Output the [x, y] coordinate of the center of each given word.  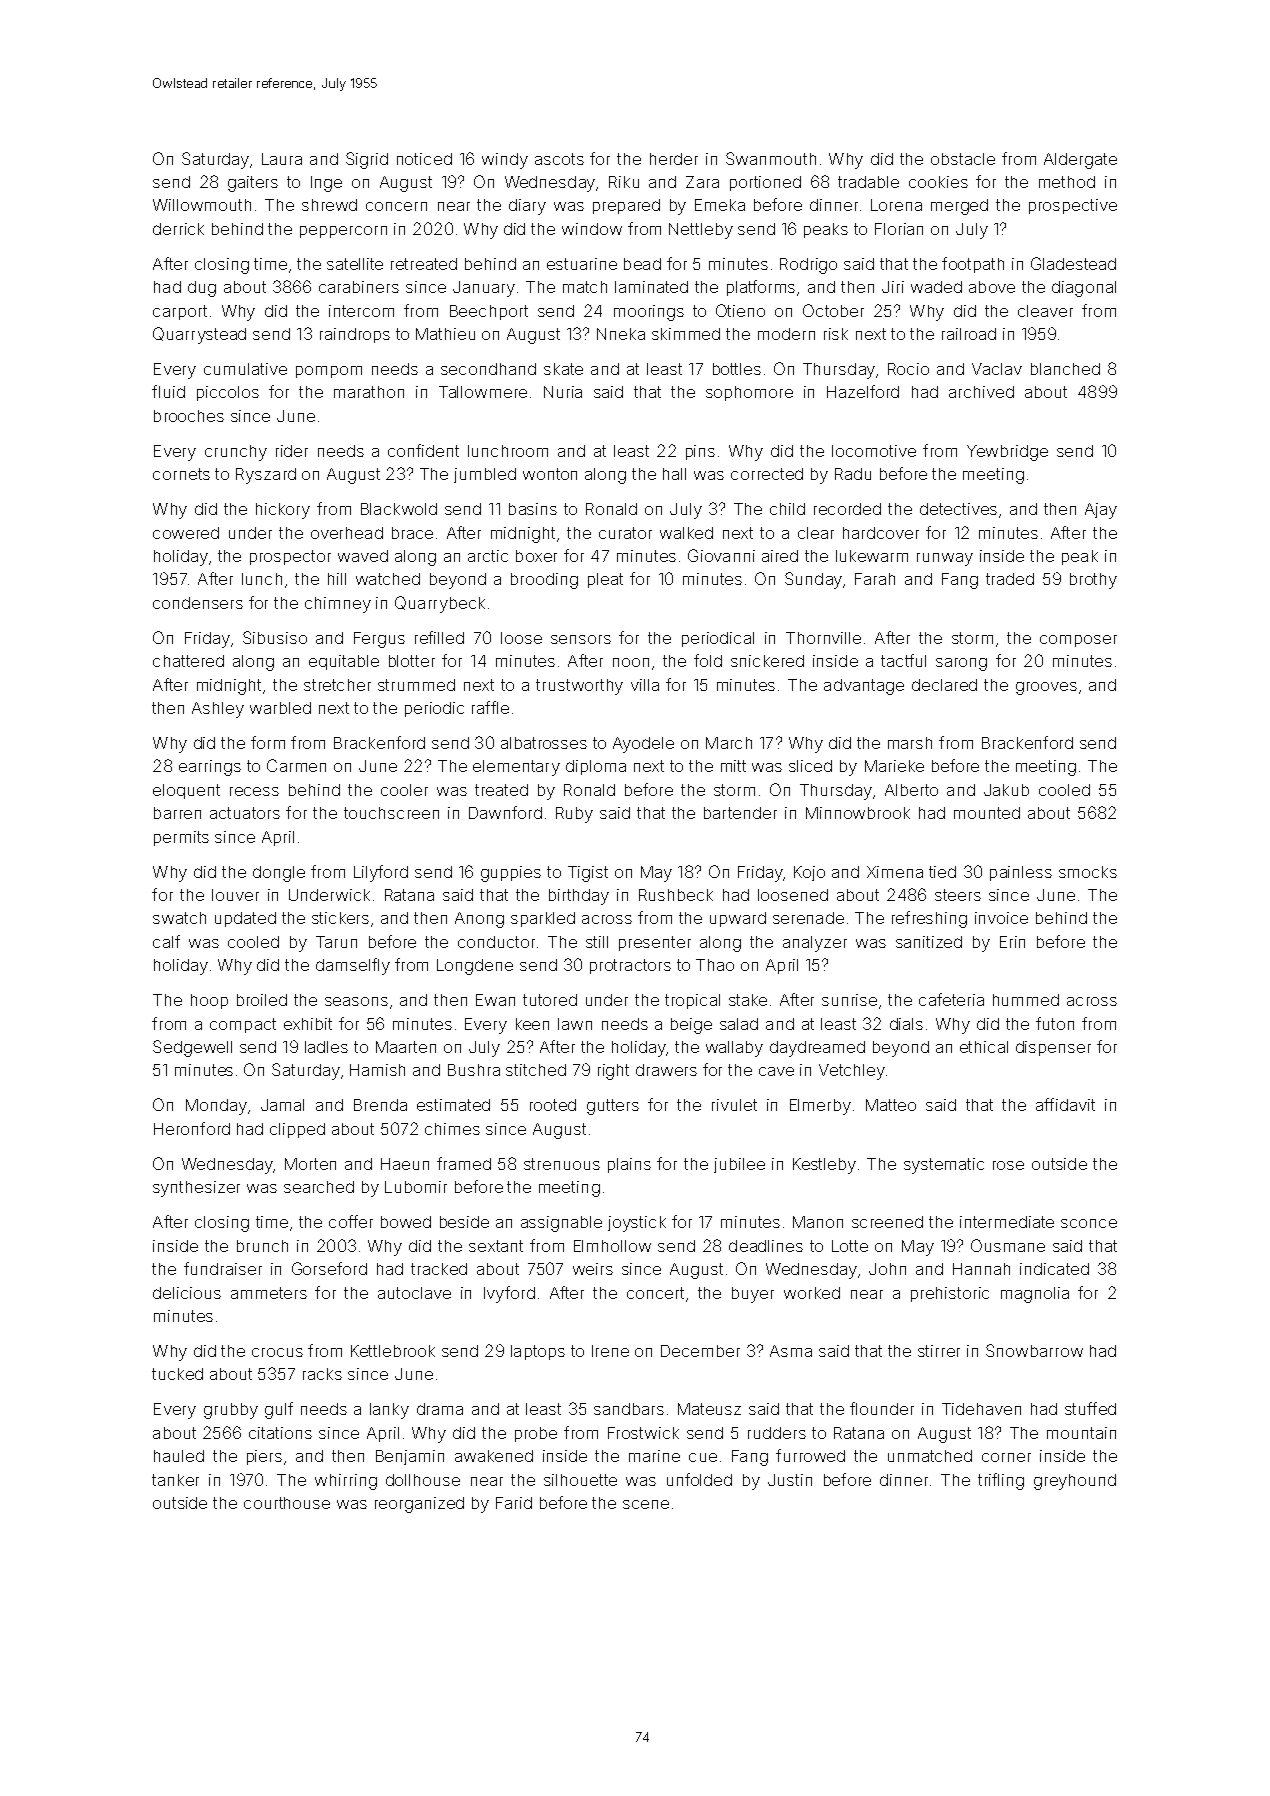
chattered [188, 661]
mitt [733, 766]
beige [691, 1026]
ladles [326, 1047]
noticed [424, 159]
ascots [559, 159]
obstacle [963, 159]
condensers [198, 603]
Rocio [908, 369]
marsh [910, 743]
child [787, 509]
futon [1055, 1023]
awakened [494, 1456]
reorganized [419, 1505]
